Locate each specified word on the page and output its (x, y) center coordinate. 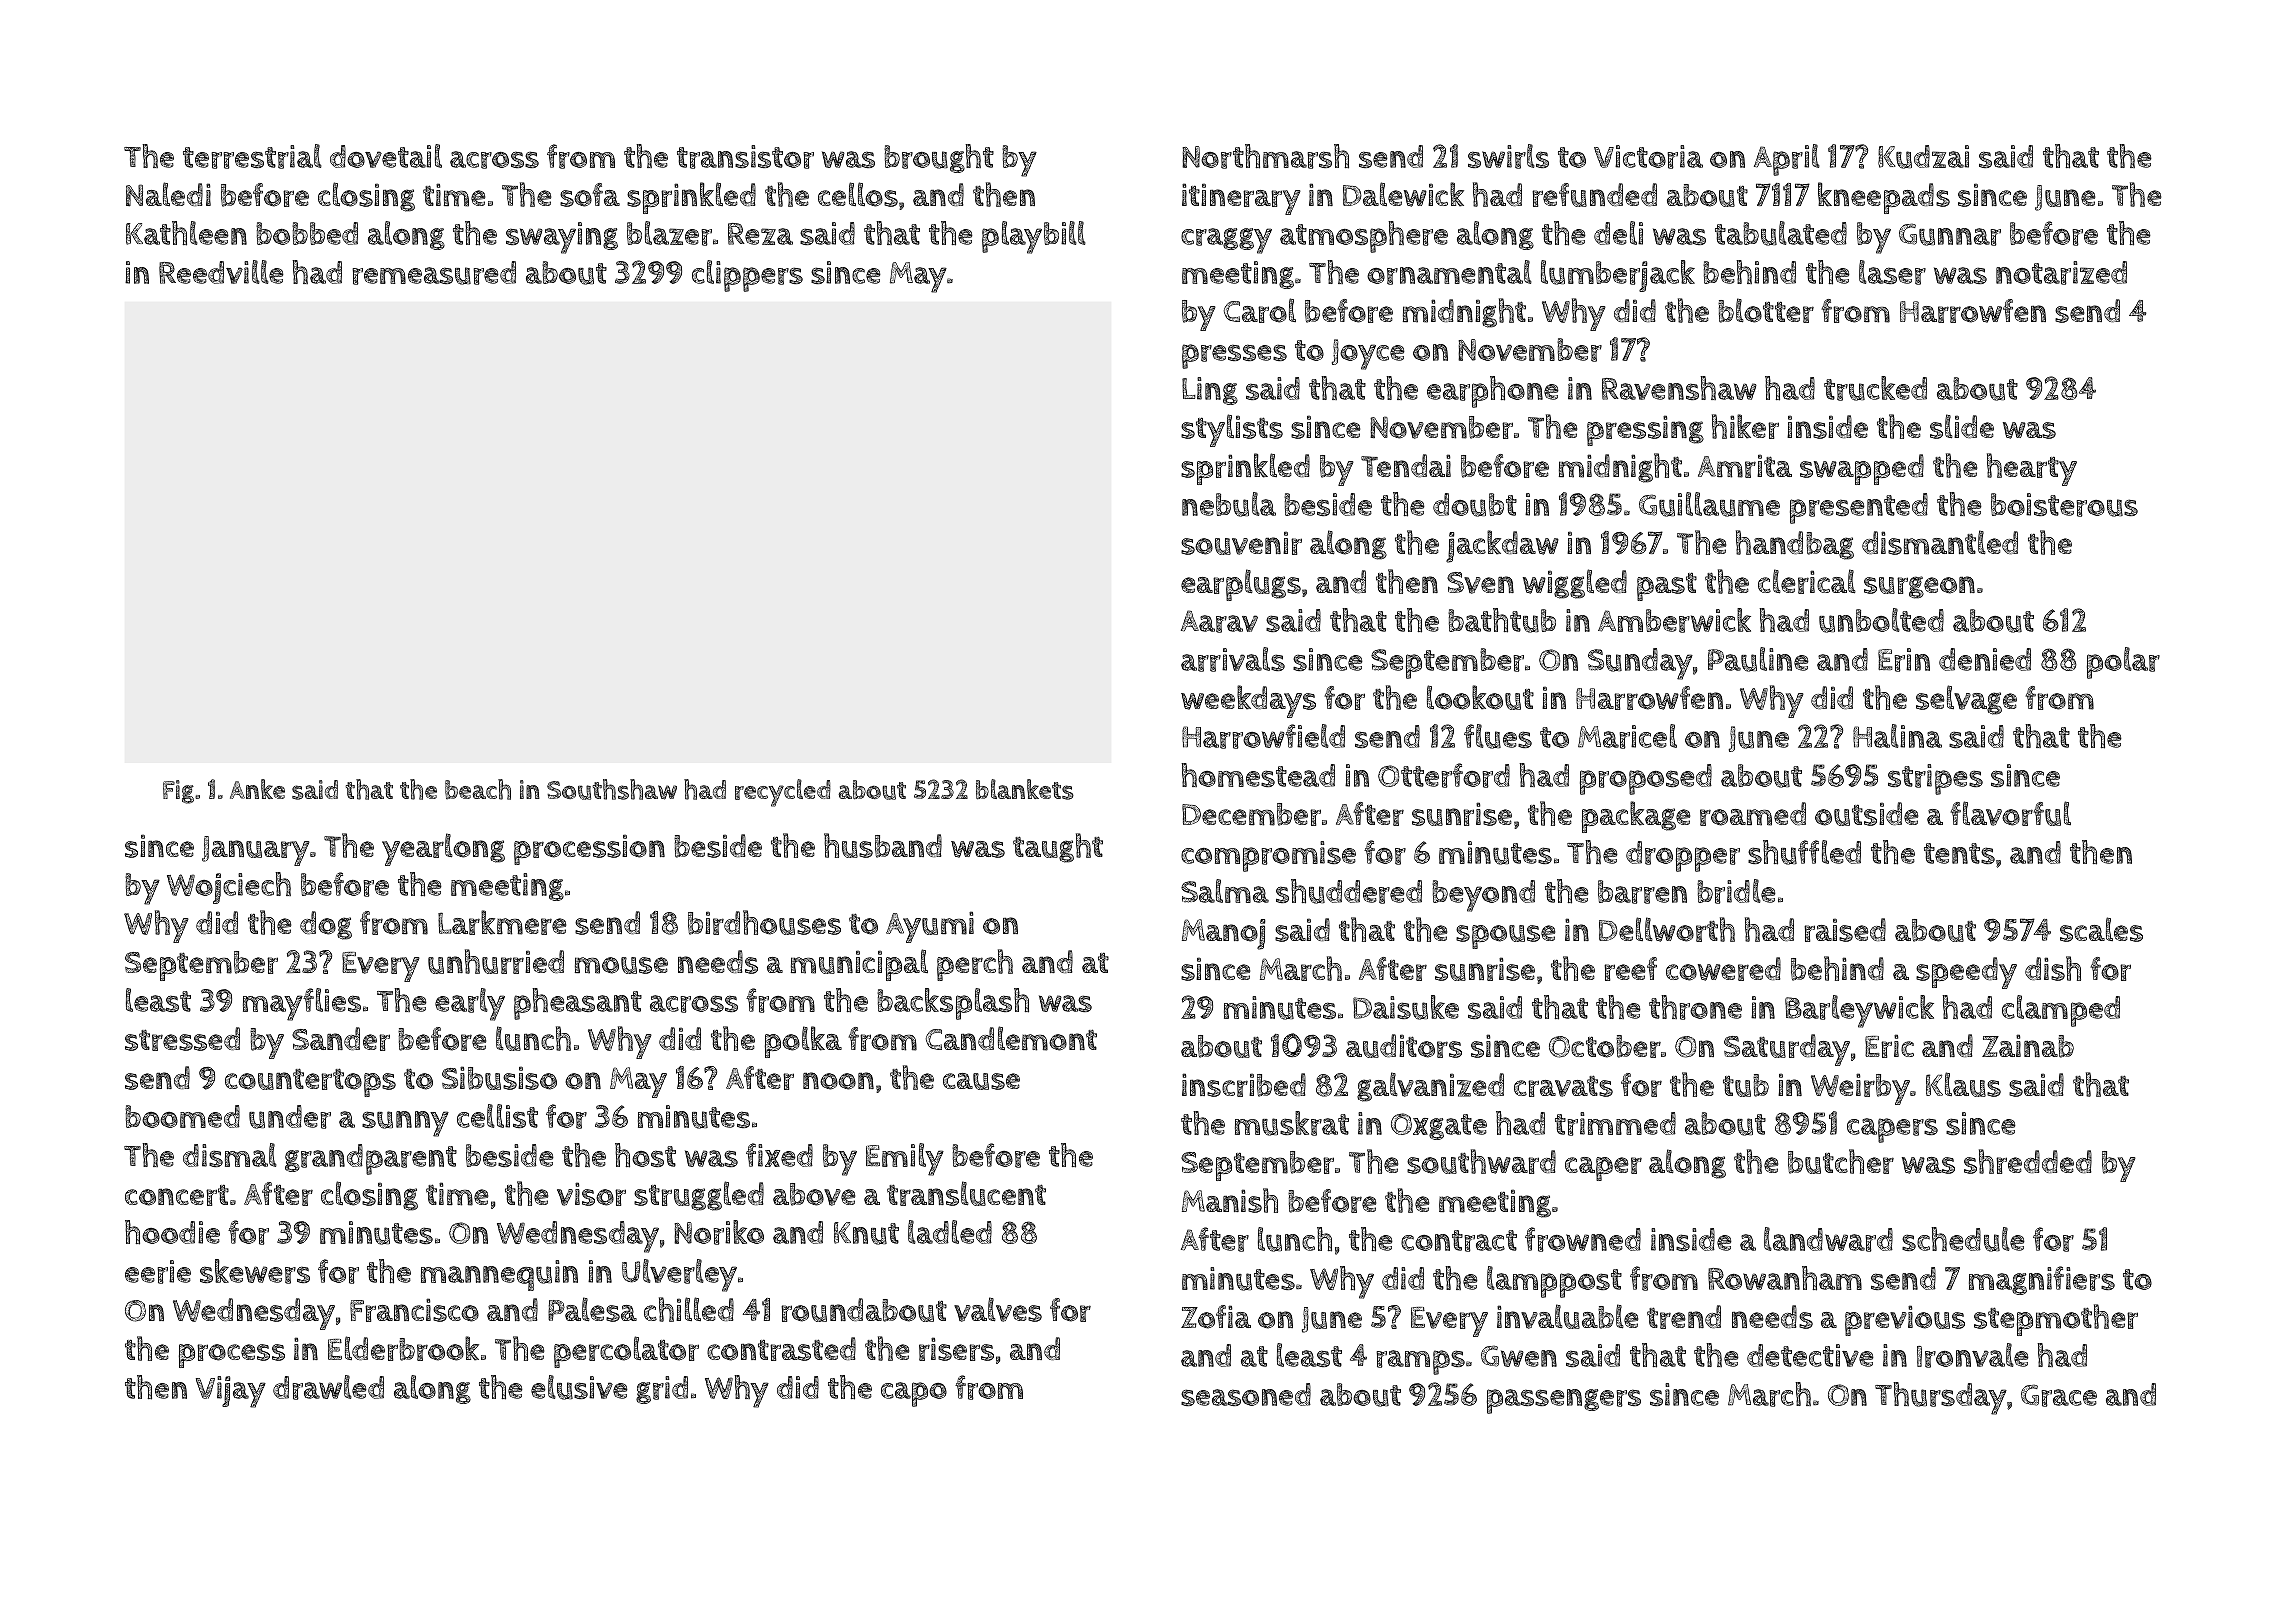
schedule (1963, 1239)
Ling (1210, 391)
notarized (2061, 273)
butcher (1841, 1161)
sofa (590, 195)
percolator (626, 1352)
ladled (950, 1232)
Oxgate (1439, 1126)
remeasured (434, 273)
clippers (747, 276)
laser (1892, 272)
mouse (621, 965)
